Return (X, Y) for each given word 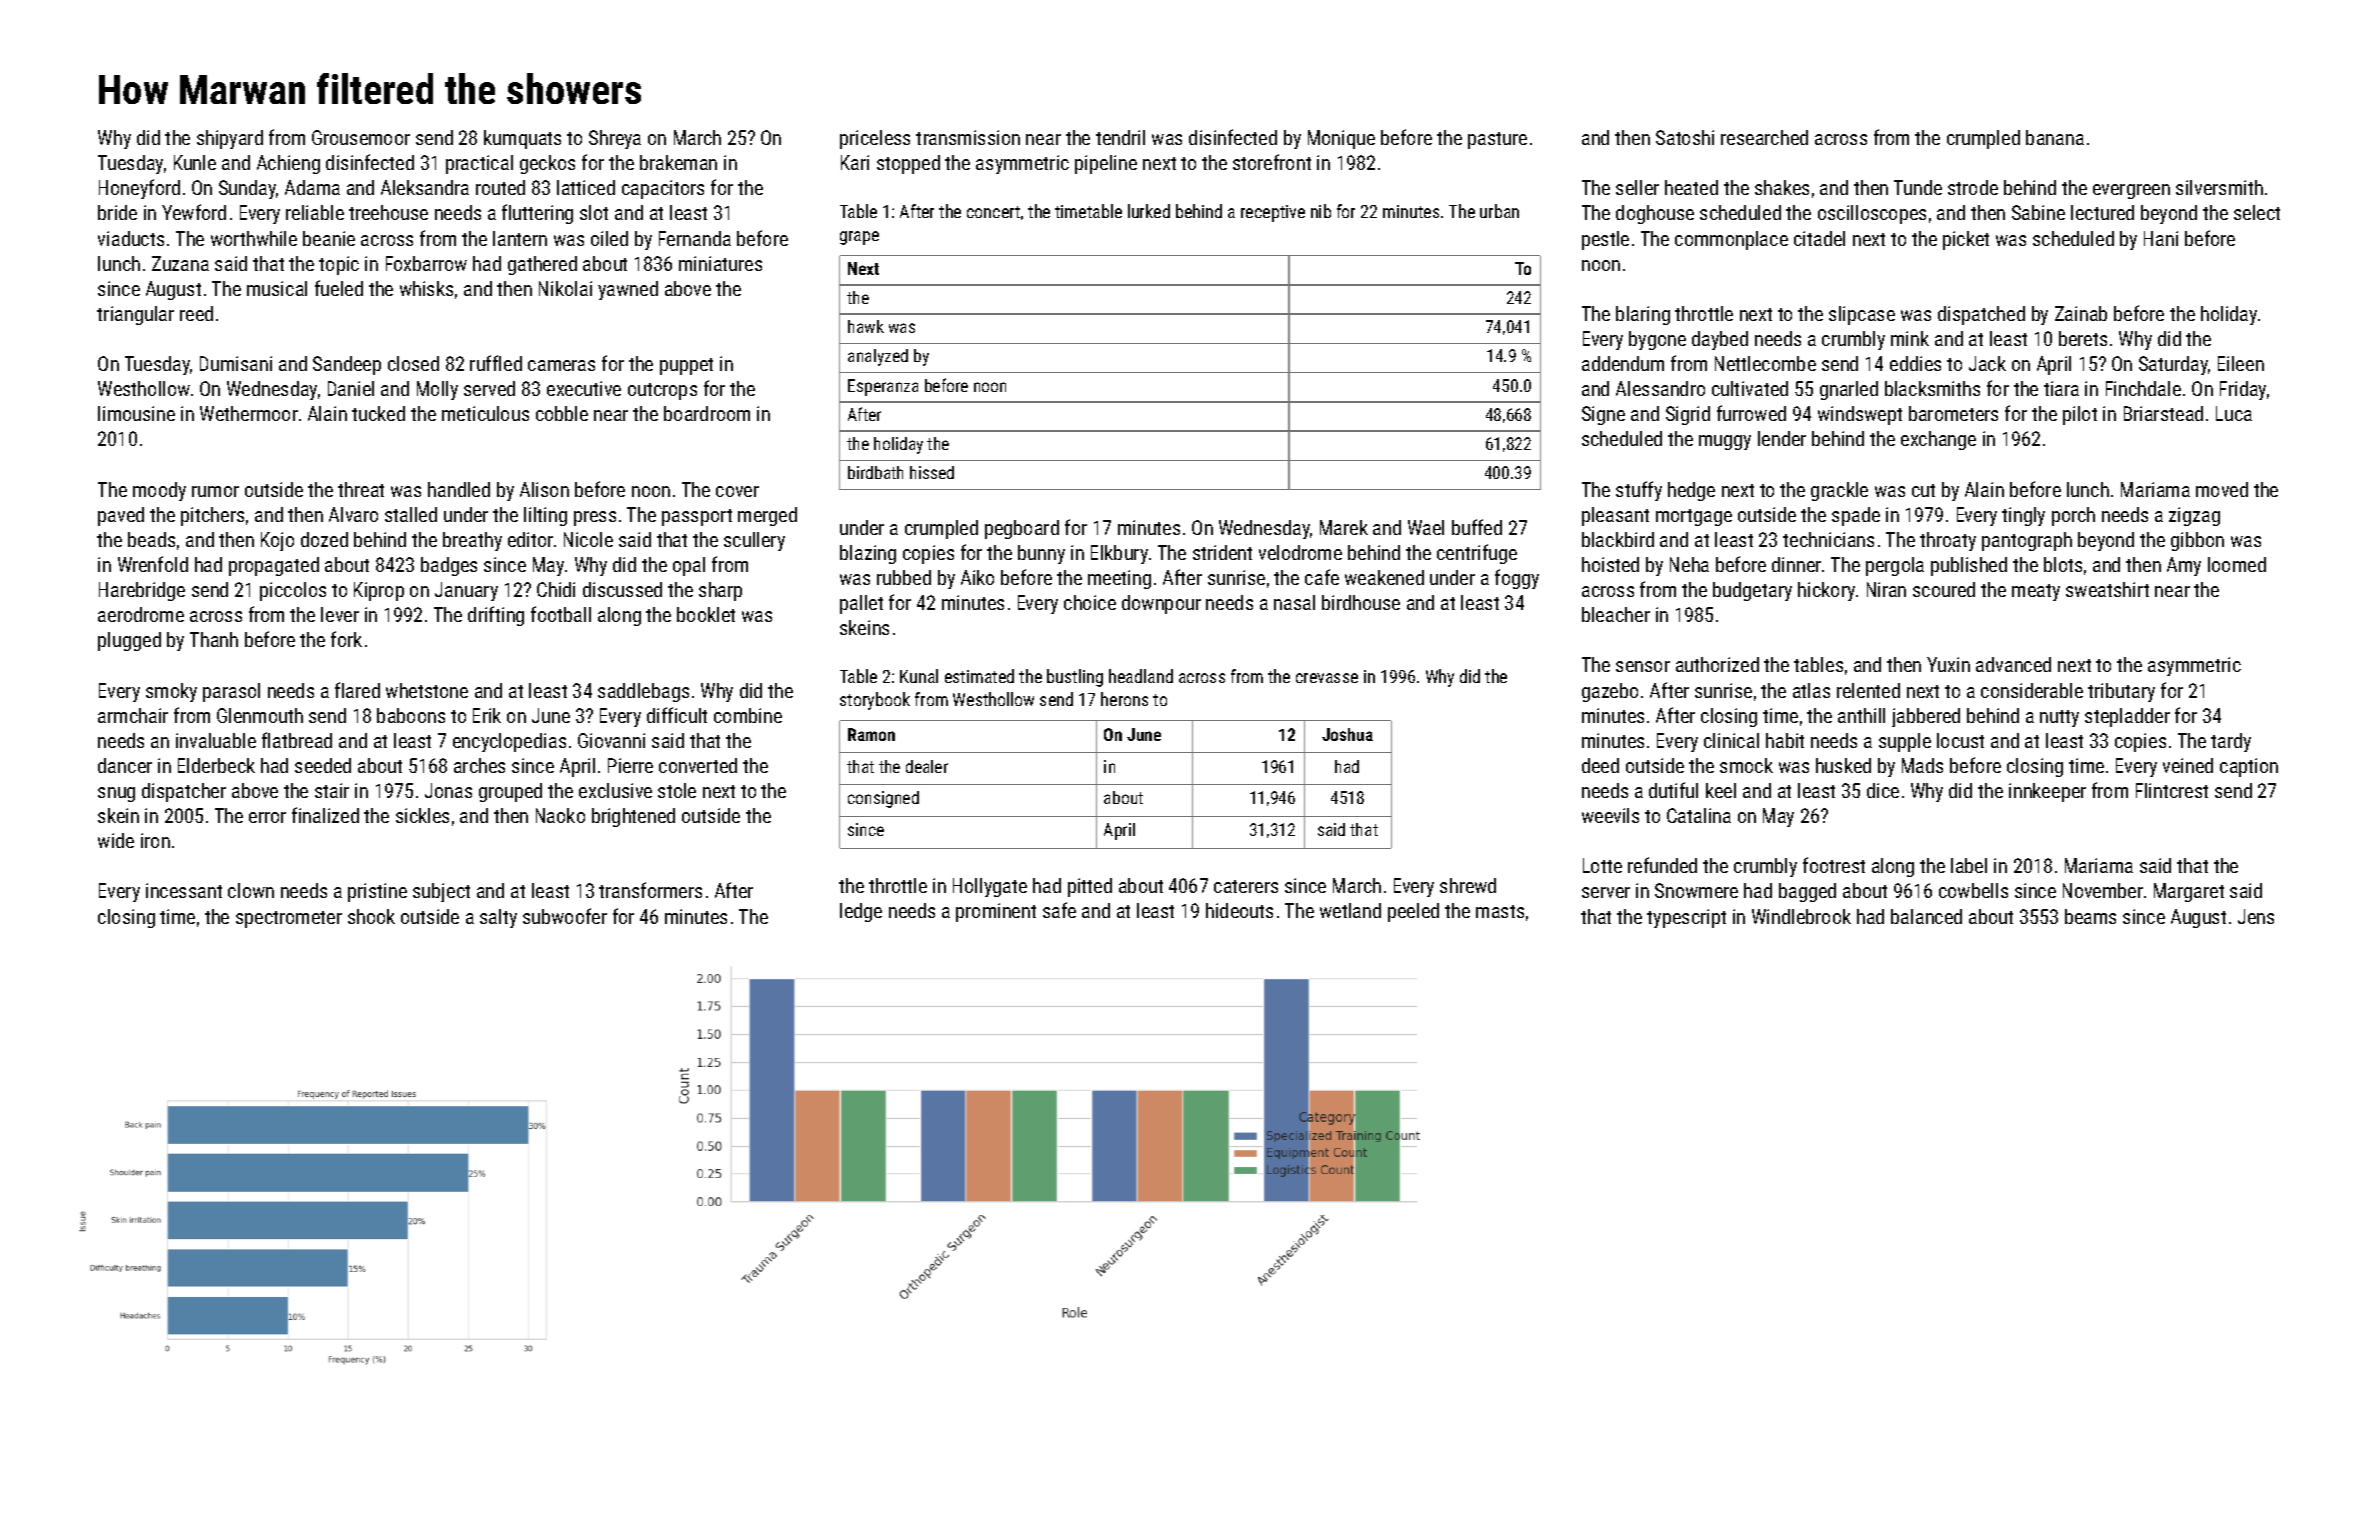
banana (2055, 137)
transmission (968, 137)
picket (1966, 240)
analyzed (878, 357)
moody (159, 491)
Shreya (615, 139)
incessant (184, 890)
